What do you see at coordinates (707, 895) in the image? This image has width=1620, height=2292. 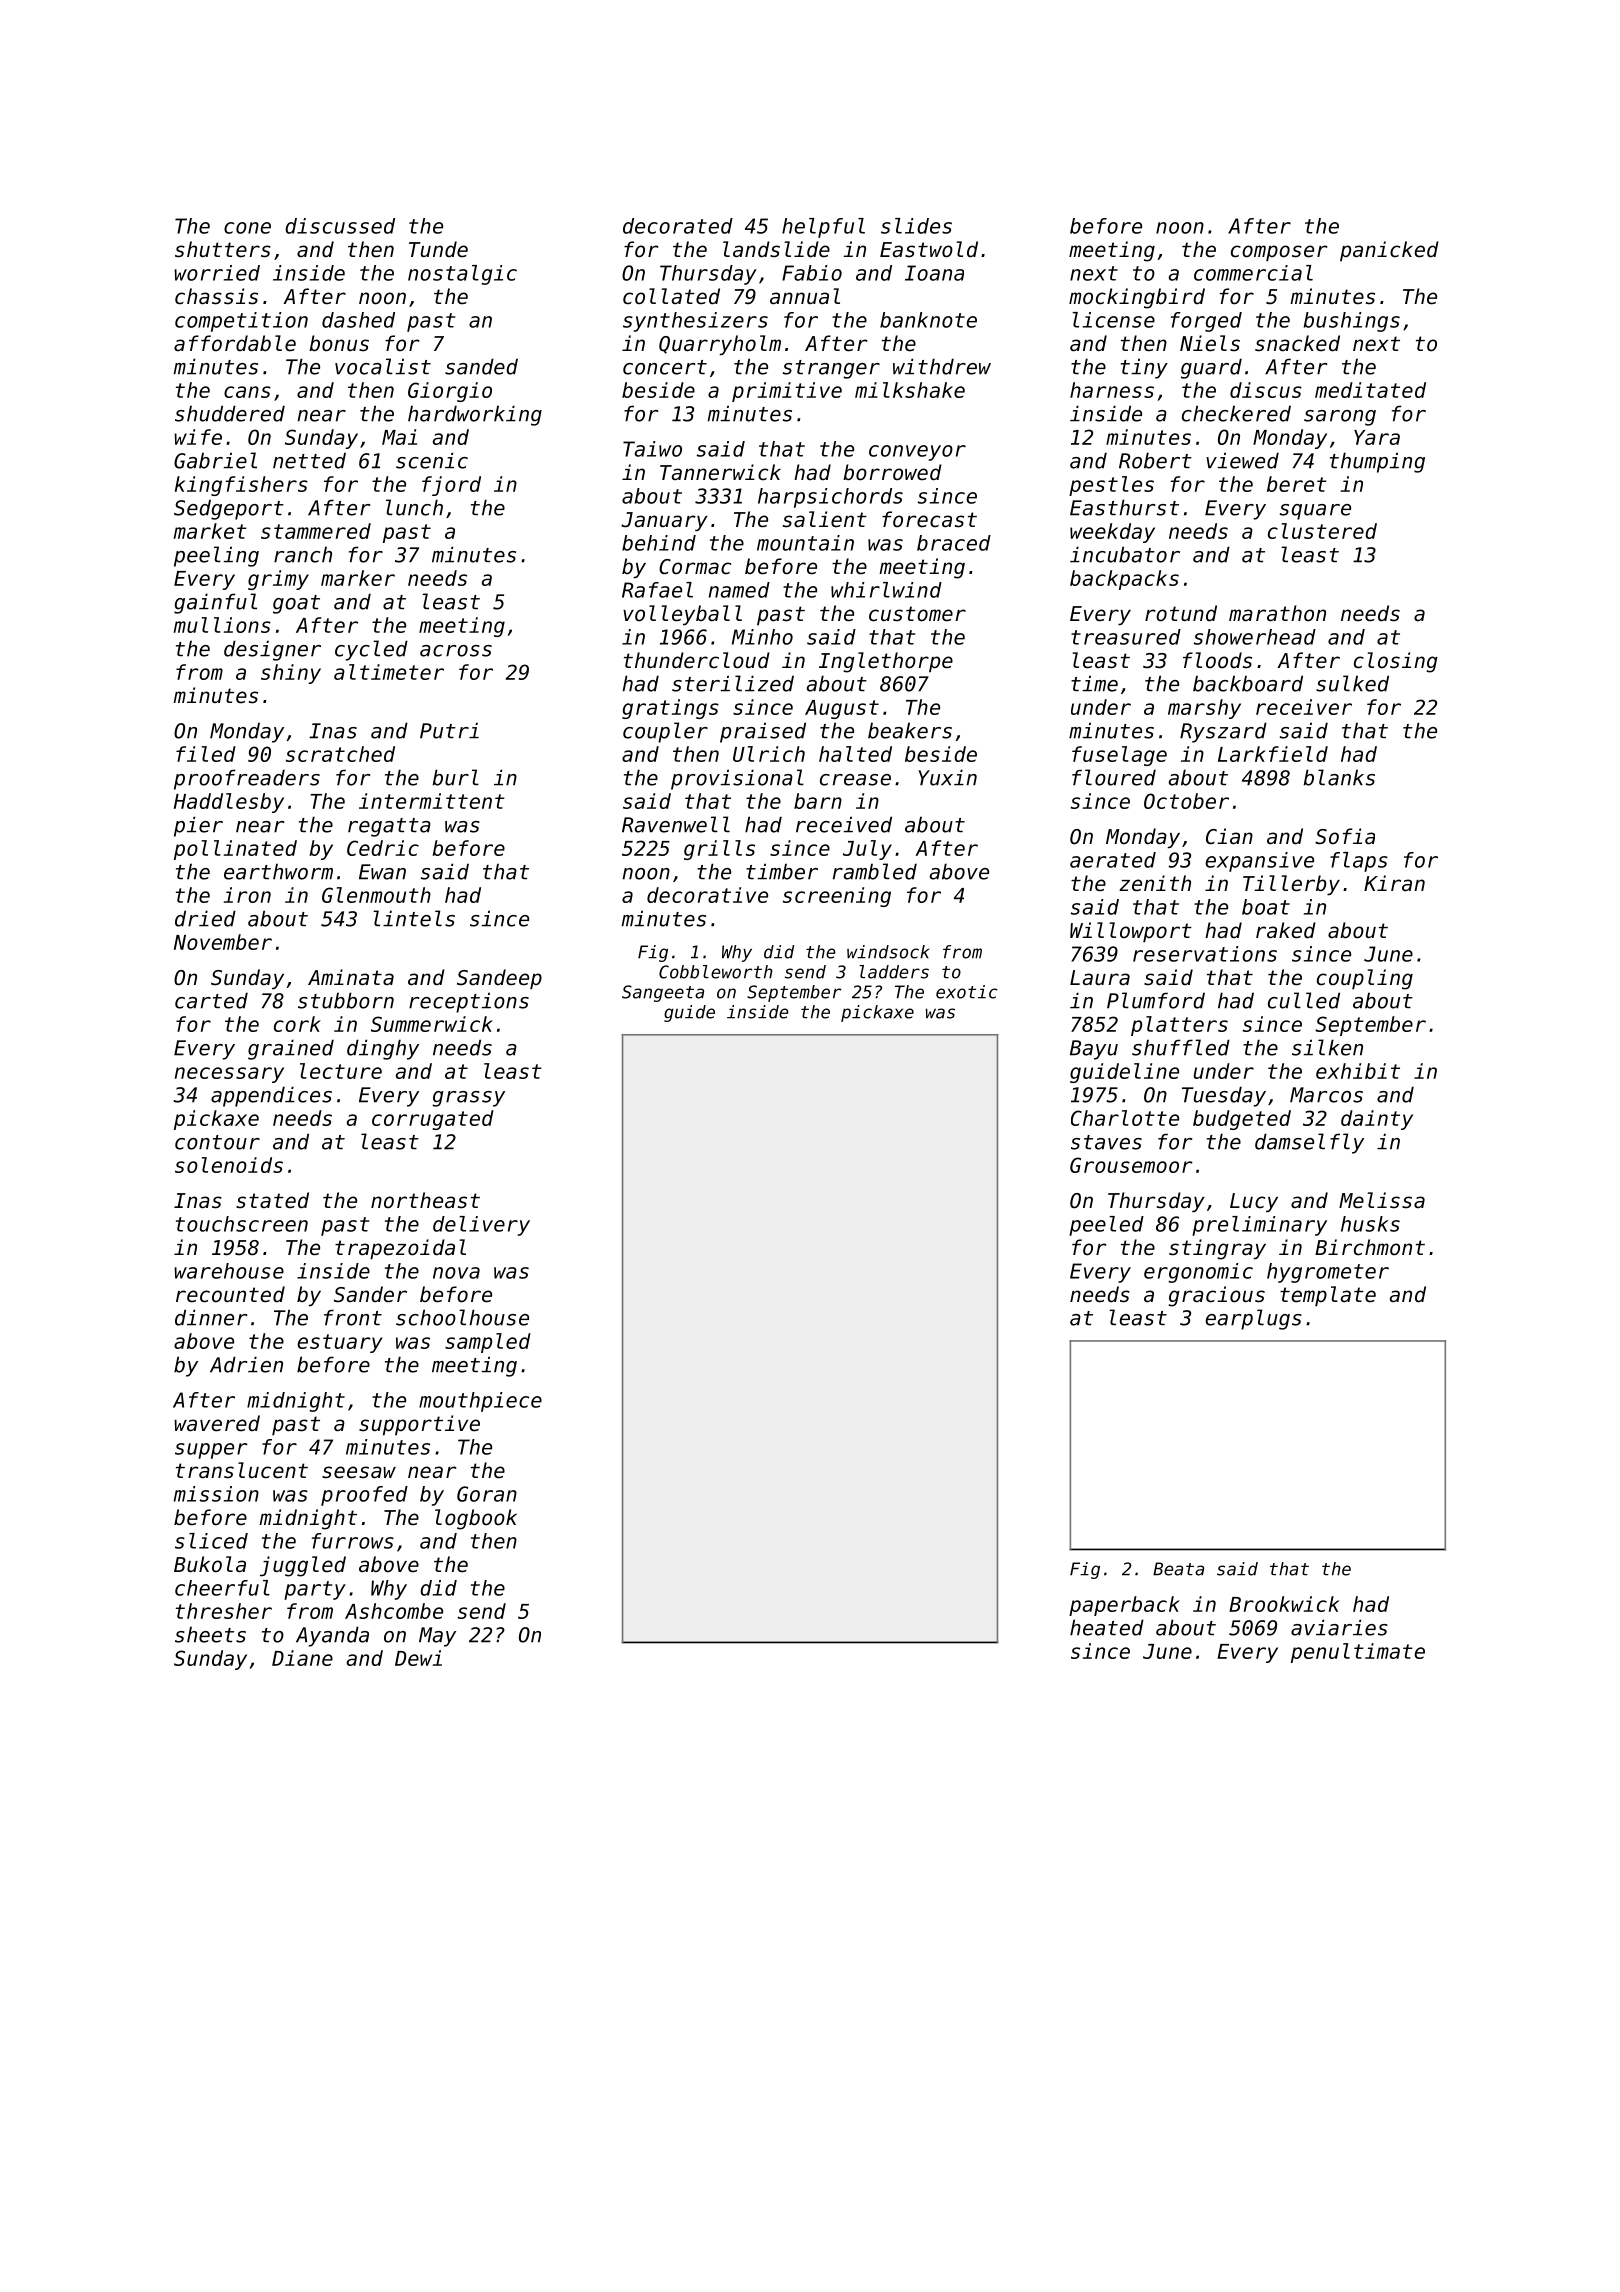 I see `decorative` at bounding box center [707, 895].
